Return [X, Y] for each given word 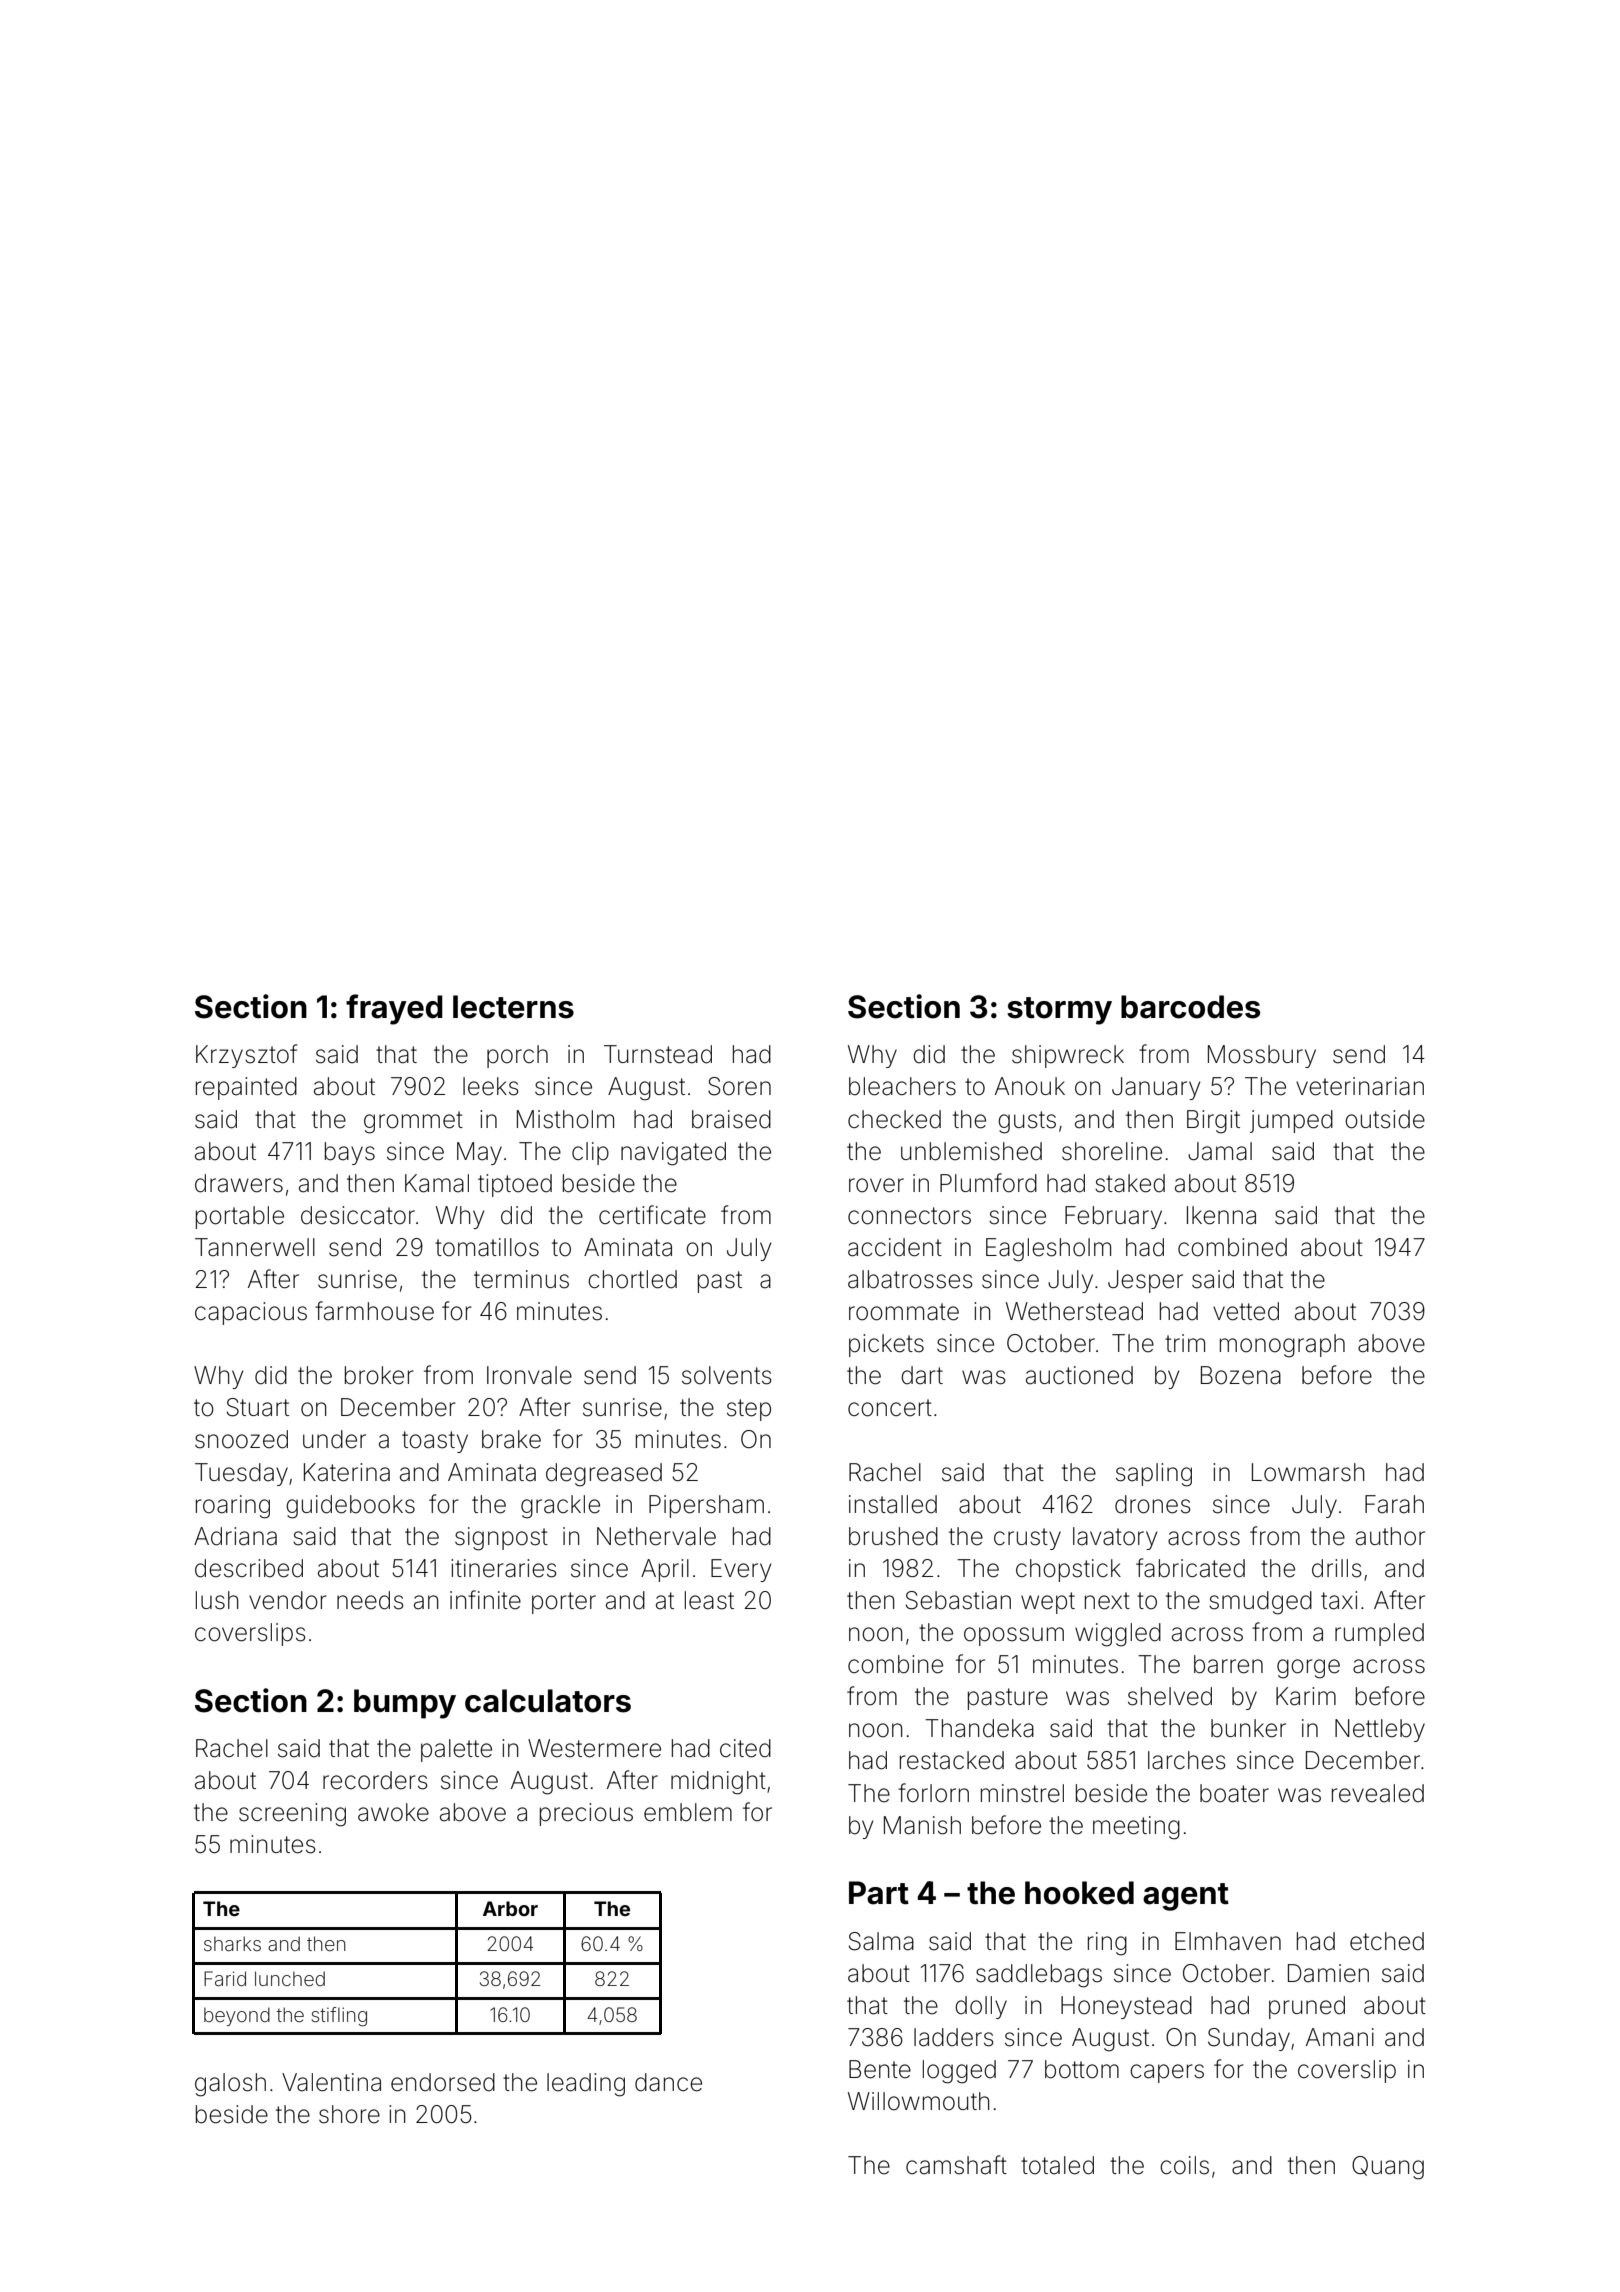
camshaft [956, 2165]
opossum [1014, 1636]
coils [1184, 2165]
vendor [288, 1600]
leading [586, 2085]
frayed [394, 1009]
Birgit [1213, 1122]
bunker [1248, 1728]
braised [731, 1119]
